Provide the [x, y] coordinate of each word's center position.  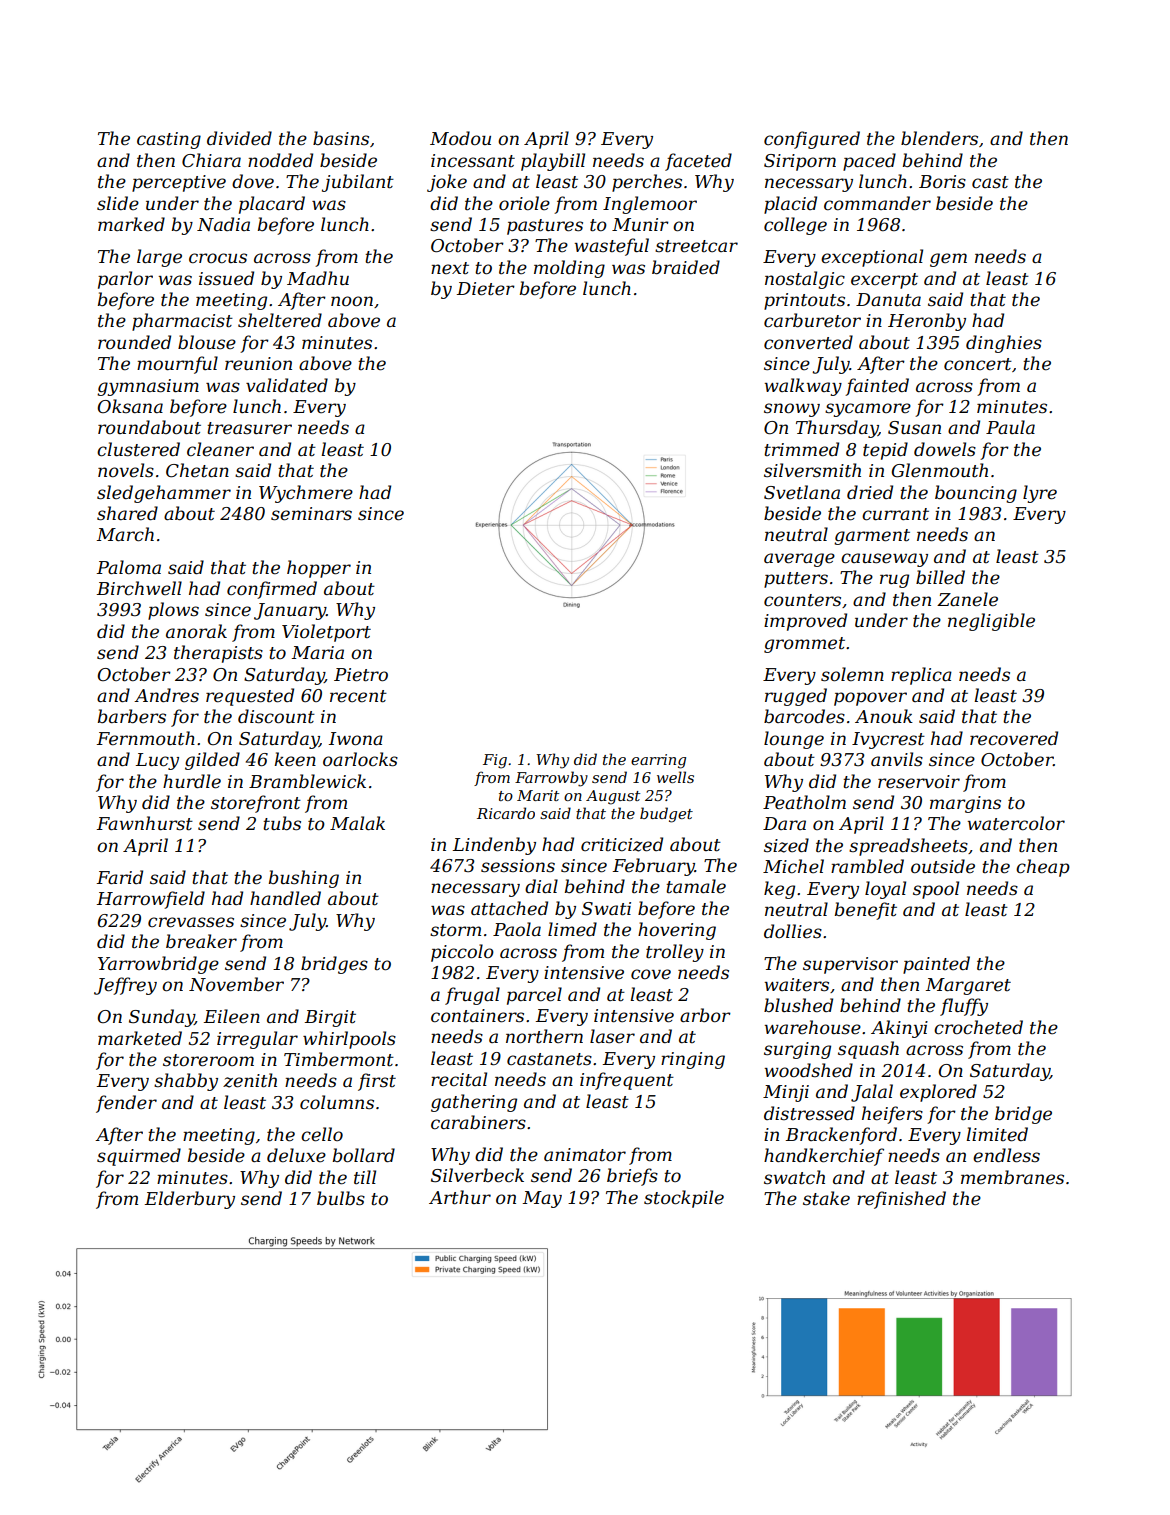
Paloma [129, 567]
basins [341, 138]
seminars [311, 514]
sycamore [868, 410]
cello [322, 1134]
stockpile [684, 1199]
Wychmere [306, 494]
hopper [319, 569]
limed [572, 929]
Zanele [967, 599]
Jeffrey [125, 986]
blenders [939, 138]
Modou [460, 138]
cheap [1043, 868]
